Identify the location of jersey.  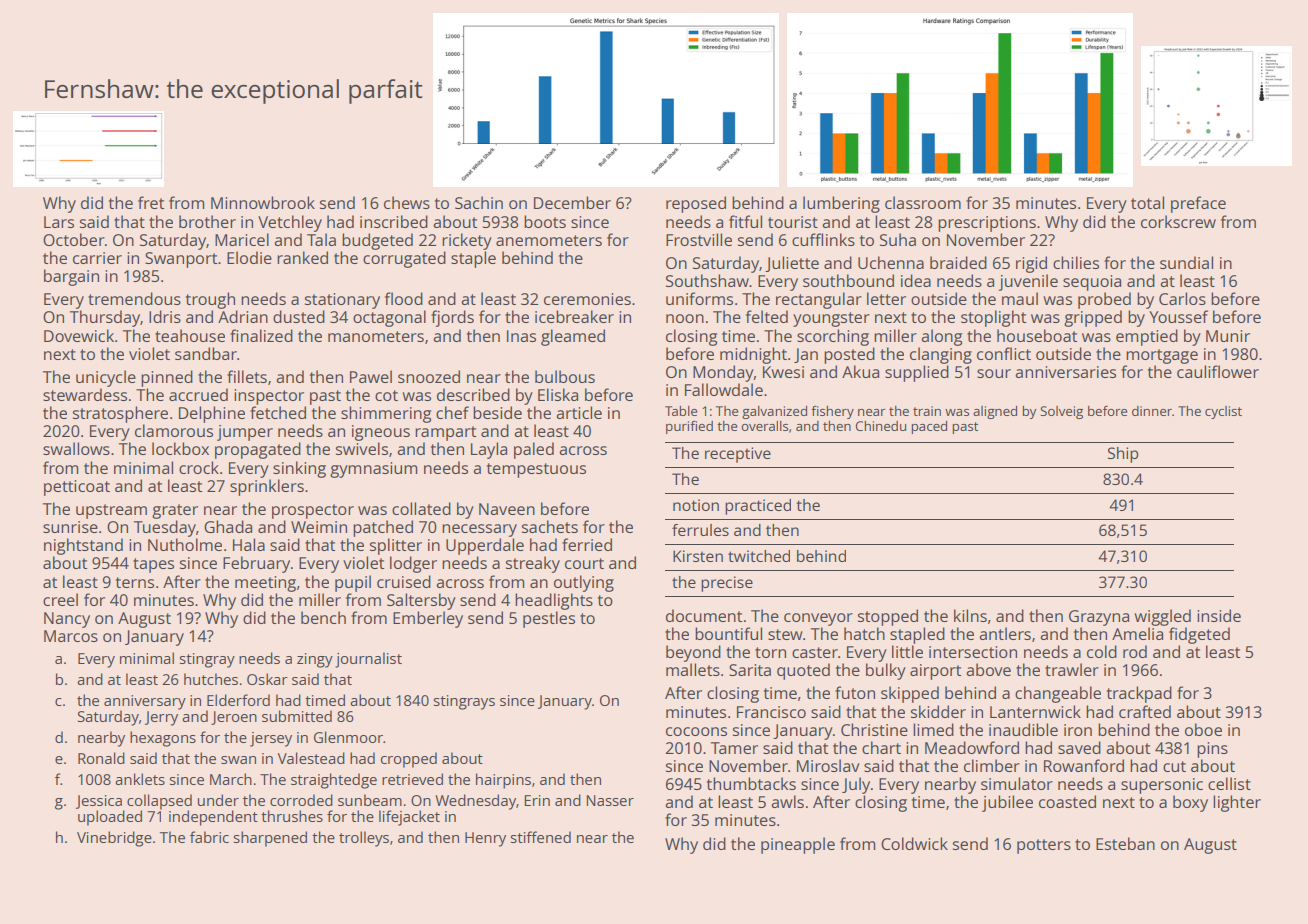
(271, 739).
